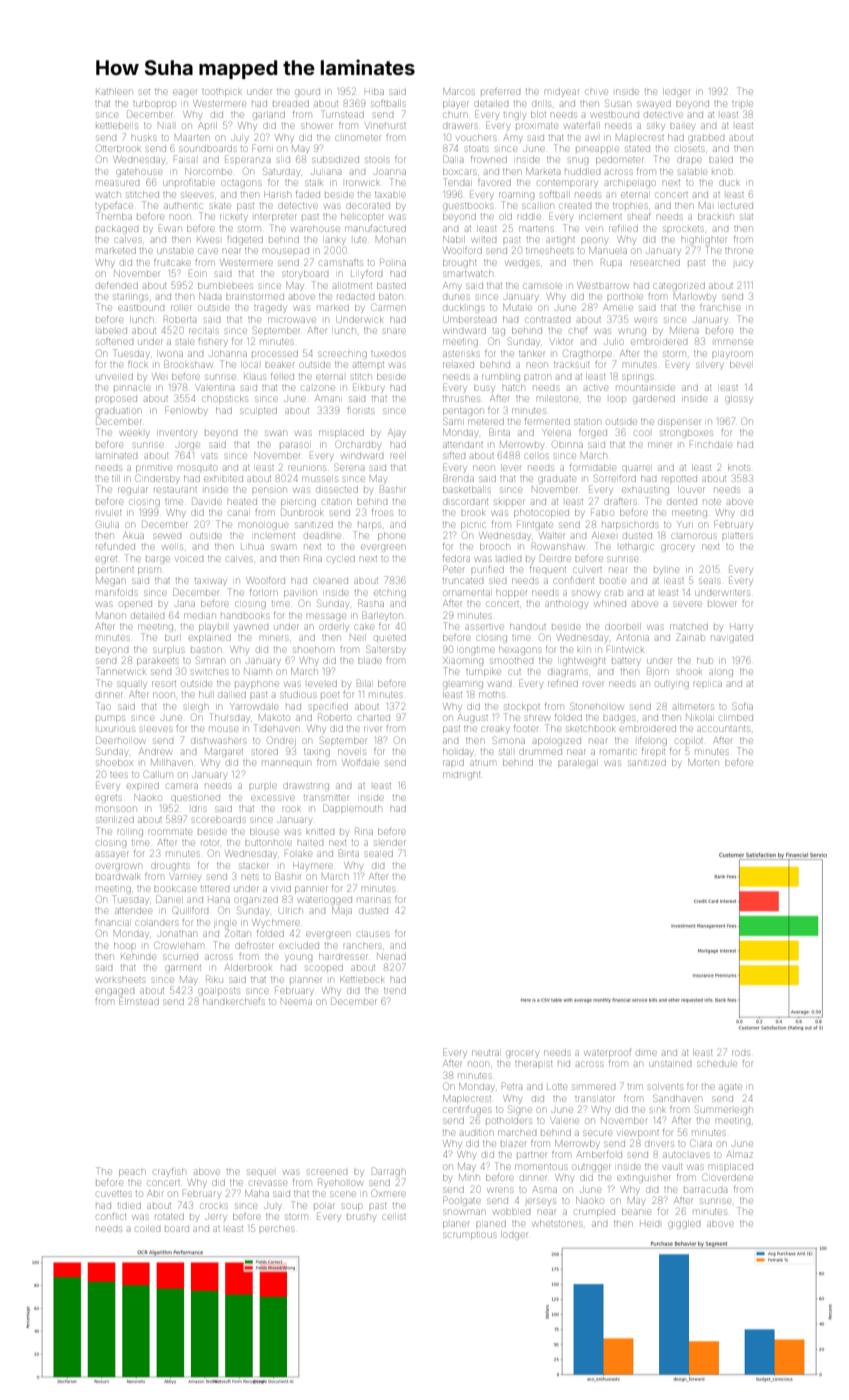 This screenshot has height=1400, width=849. What do you see at coordinates (185, 342) in the screenshot?
I see `stale` at bounding box center [185, 342].
